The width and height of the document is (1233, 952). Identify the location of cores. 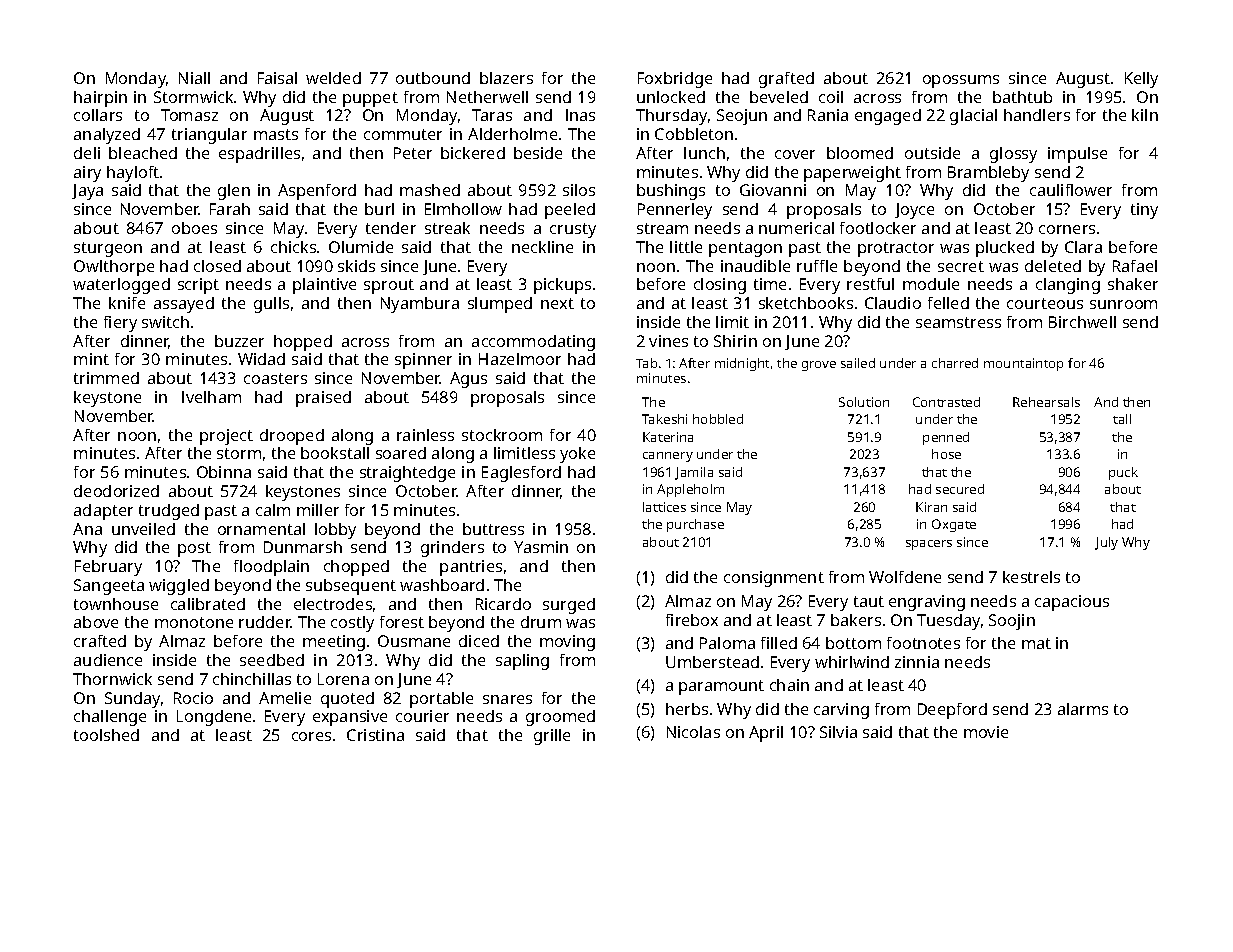
(311, 736).
